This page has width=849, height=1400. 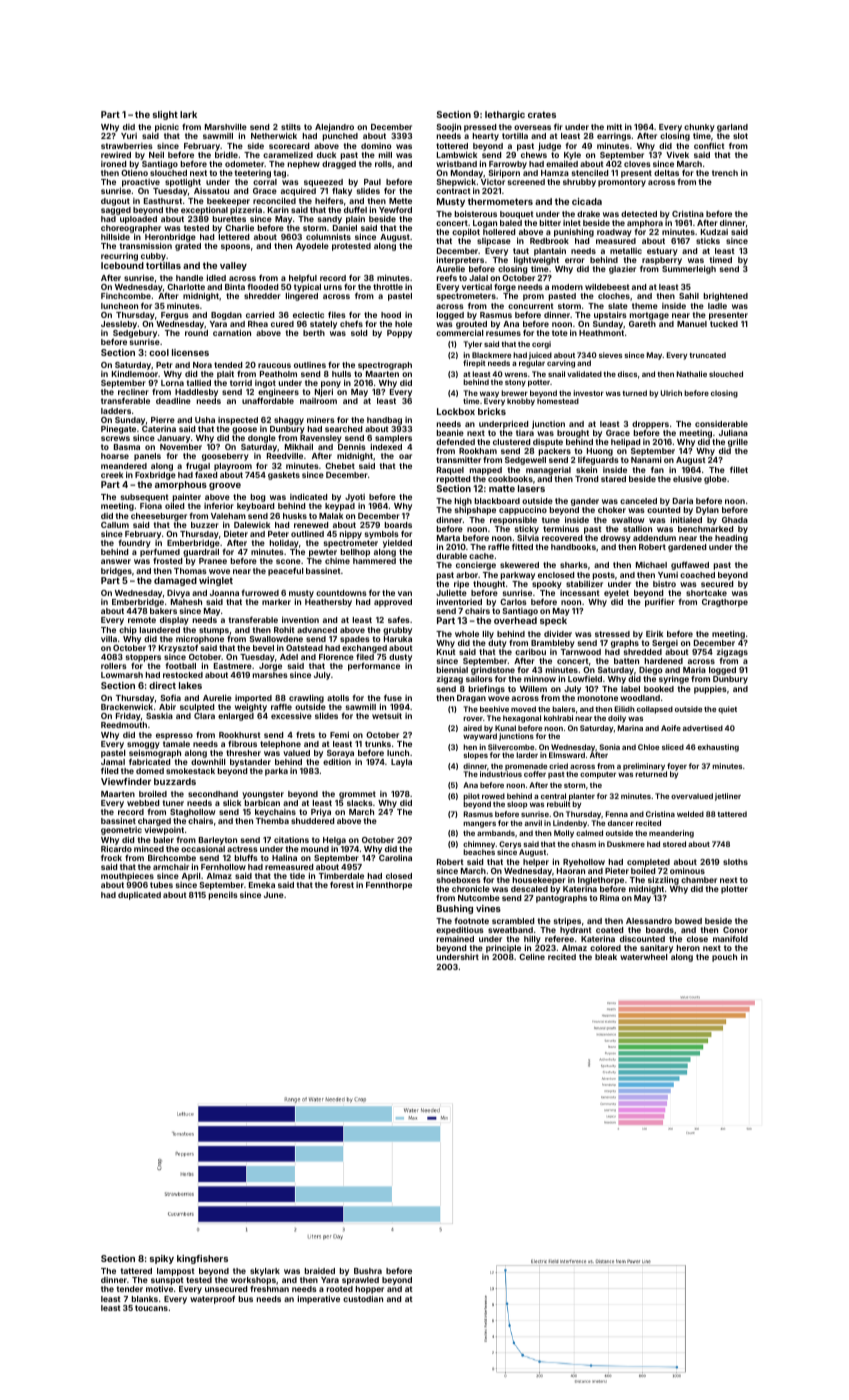 I want to click on kingfishers, so click(x=202, y=1259).
